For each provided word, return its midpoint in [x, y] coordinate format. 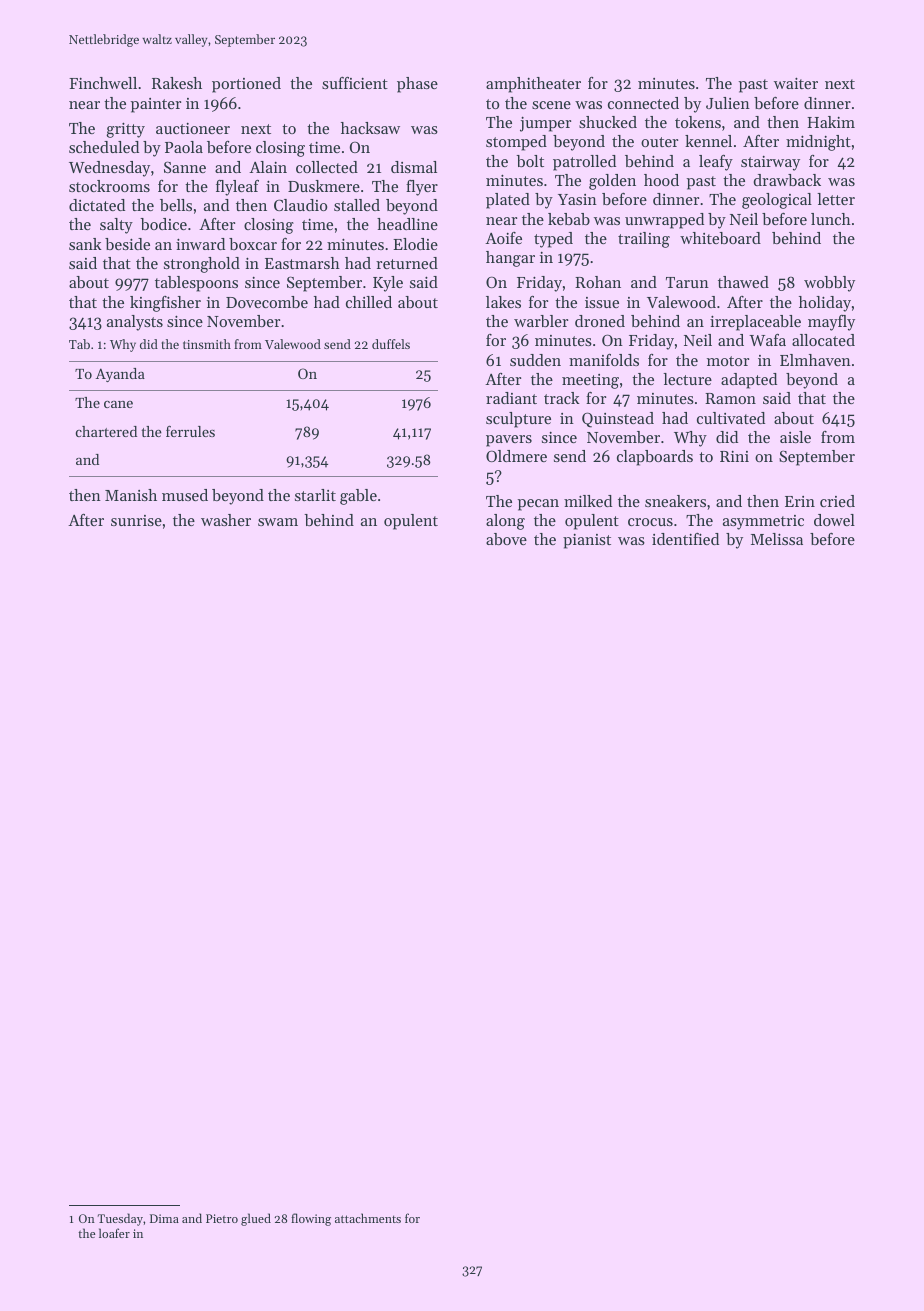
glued [256, 1219]
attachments [368, 1218]
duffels [391, 344]
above [506, 539]
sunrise [136, 520]
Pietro [222, 1218]
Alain [268, 167]
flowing [311, 1219]
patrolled [584, 163]
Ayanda [120, 375]
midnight [818, 143]
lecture [687, 379]
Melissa [777, 539]
